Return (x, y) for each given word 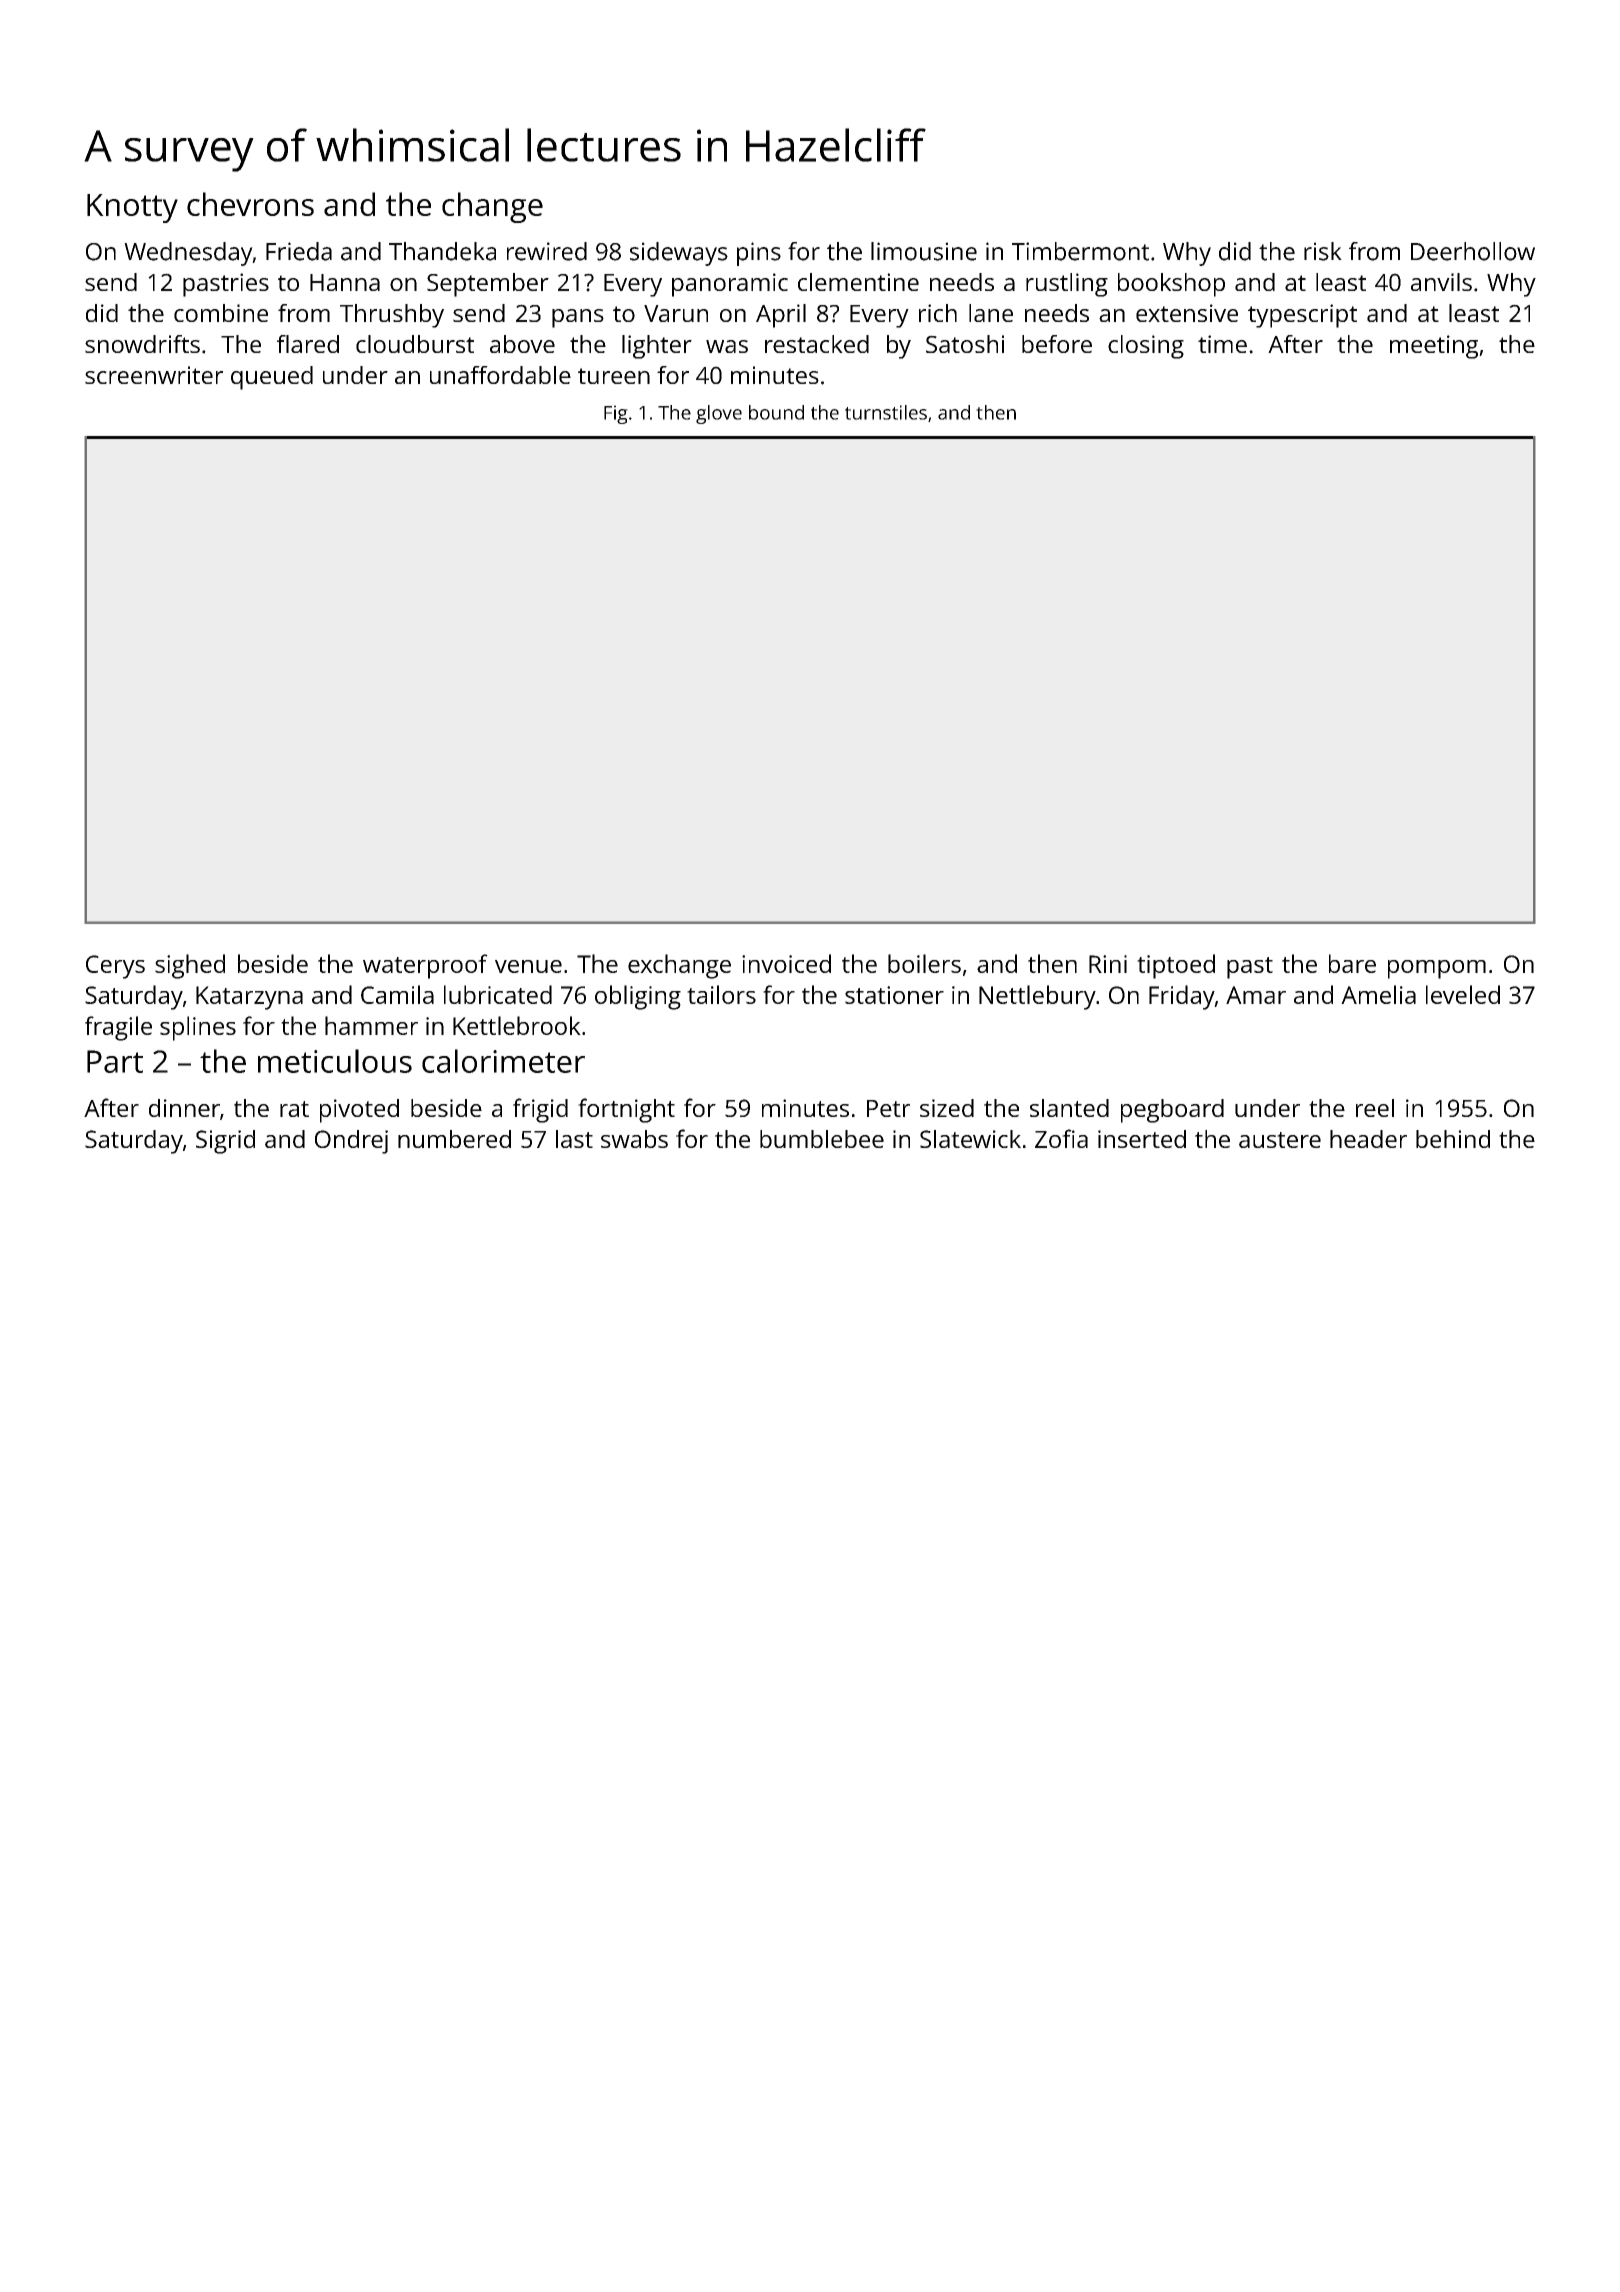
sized (947, 1108)
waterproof (425, 966)
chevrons (250, 204)
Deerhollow (1473, 251)
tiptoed (1176, 966)
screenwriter (154, 375)
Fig (616, 414)
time (1222, 344)
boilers (924, 963)
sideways (679, 254)
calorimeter (503, 1061)
